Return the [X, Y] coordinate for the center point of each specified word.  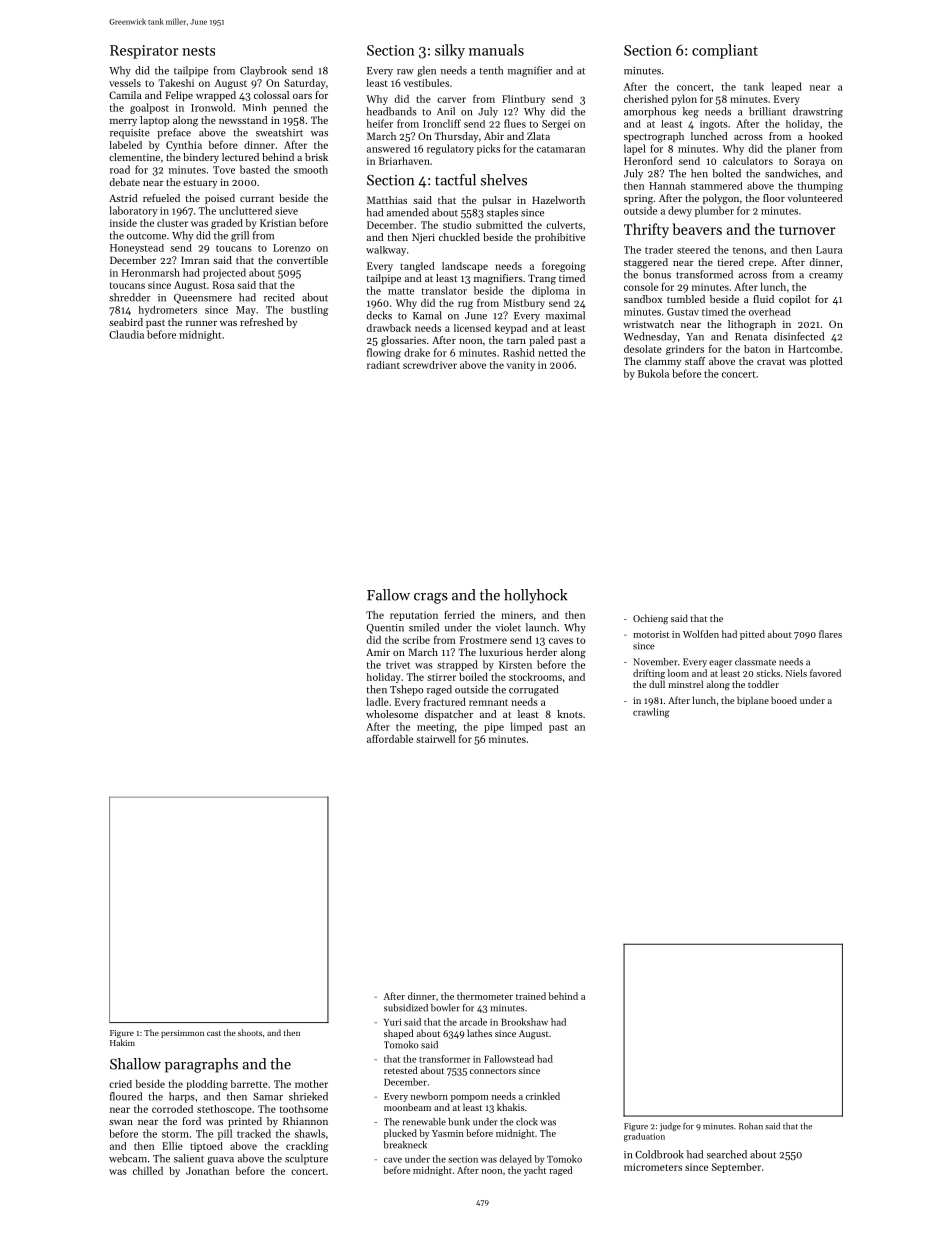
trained [531, 996]
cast [214, 1033]
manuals [496, 50]
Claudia [126, 334]
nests [198, 51]
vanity [521, 366]
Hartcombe [814, 349]
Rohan [751, 1126]
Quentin [385, 629]
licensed [472, 328]
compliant [725, 51]
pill [225, 1134]
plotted [826, 362]
